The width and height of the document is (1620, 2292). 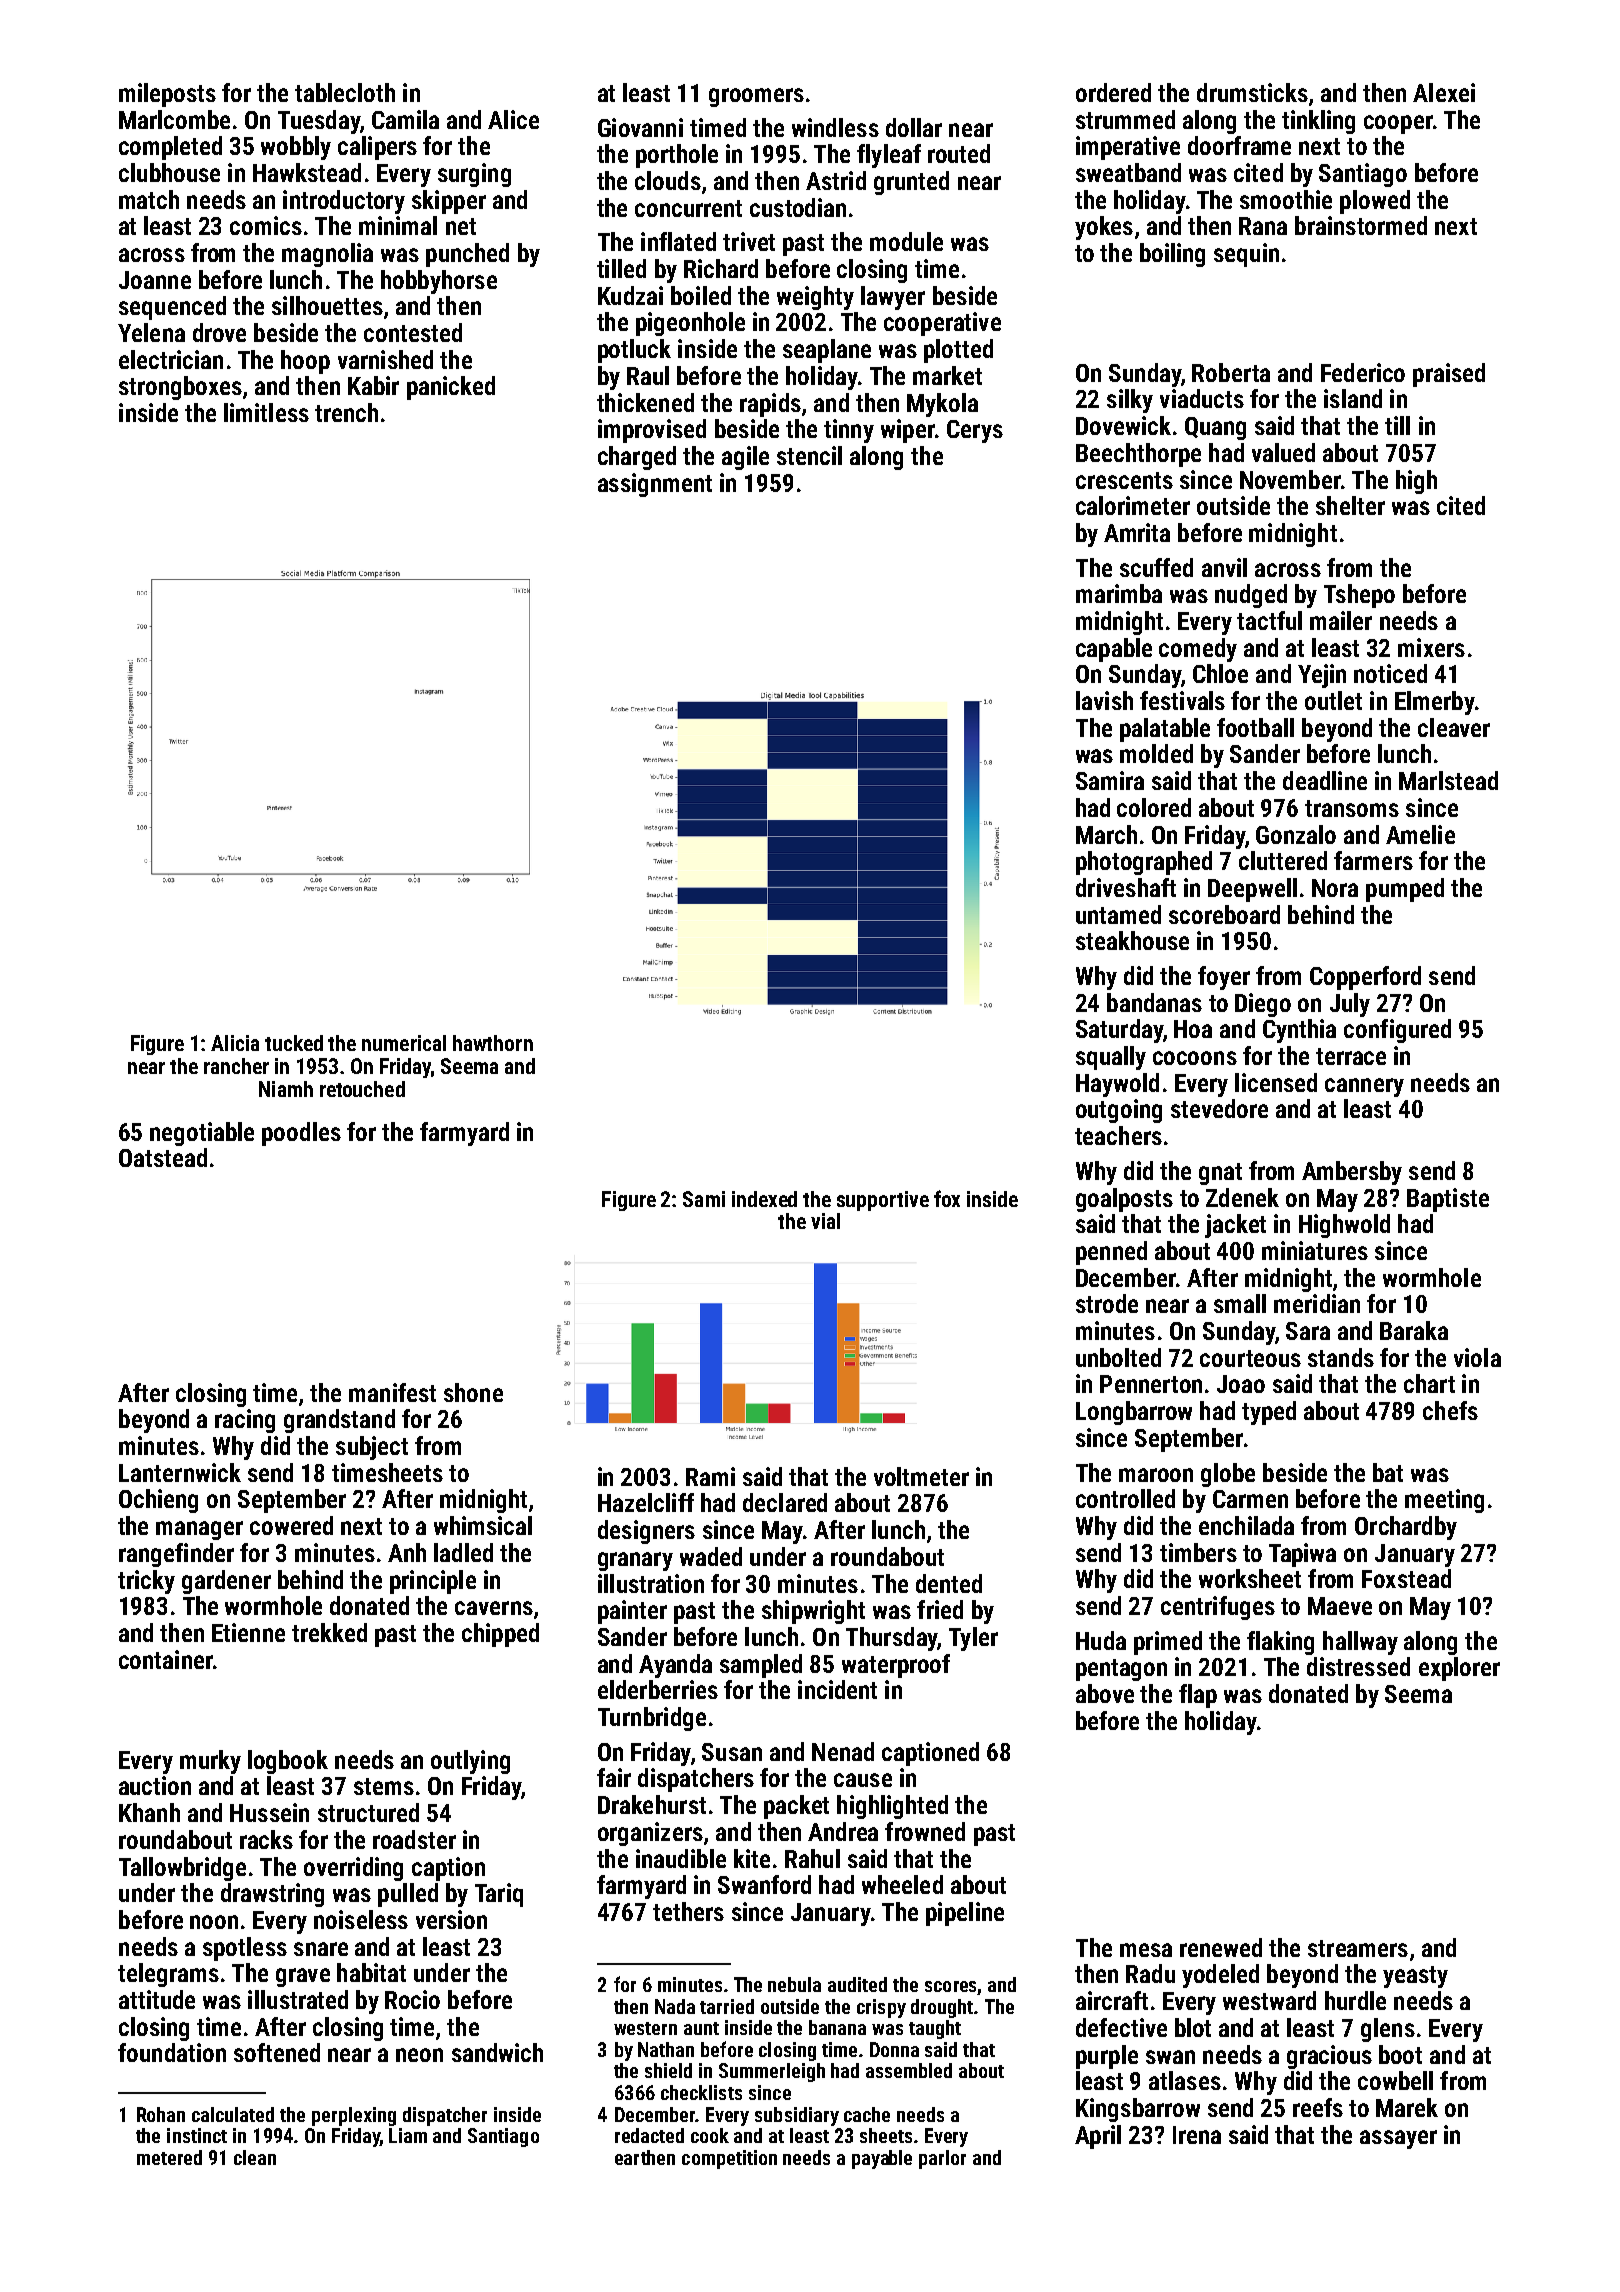 What do you see at coordinates (346, 412) in the document?
I see `trench` at bounding box center [346, 412].
